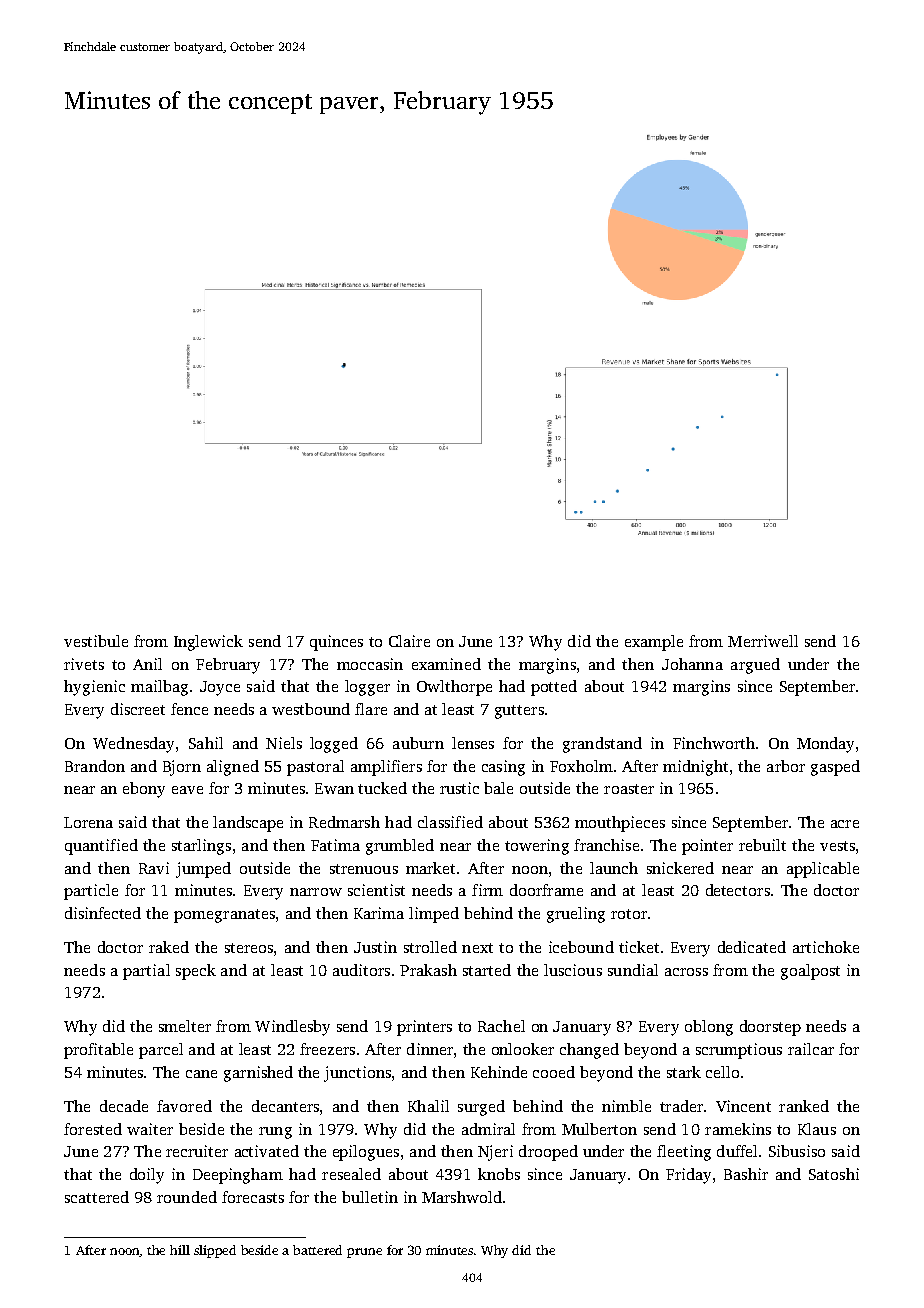 Image resolution: width=924 pixels, height=1308 pixels. Describe the element at coordinates (208, 643) in the image. I see `Inglewick` at that location.
